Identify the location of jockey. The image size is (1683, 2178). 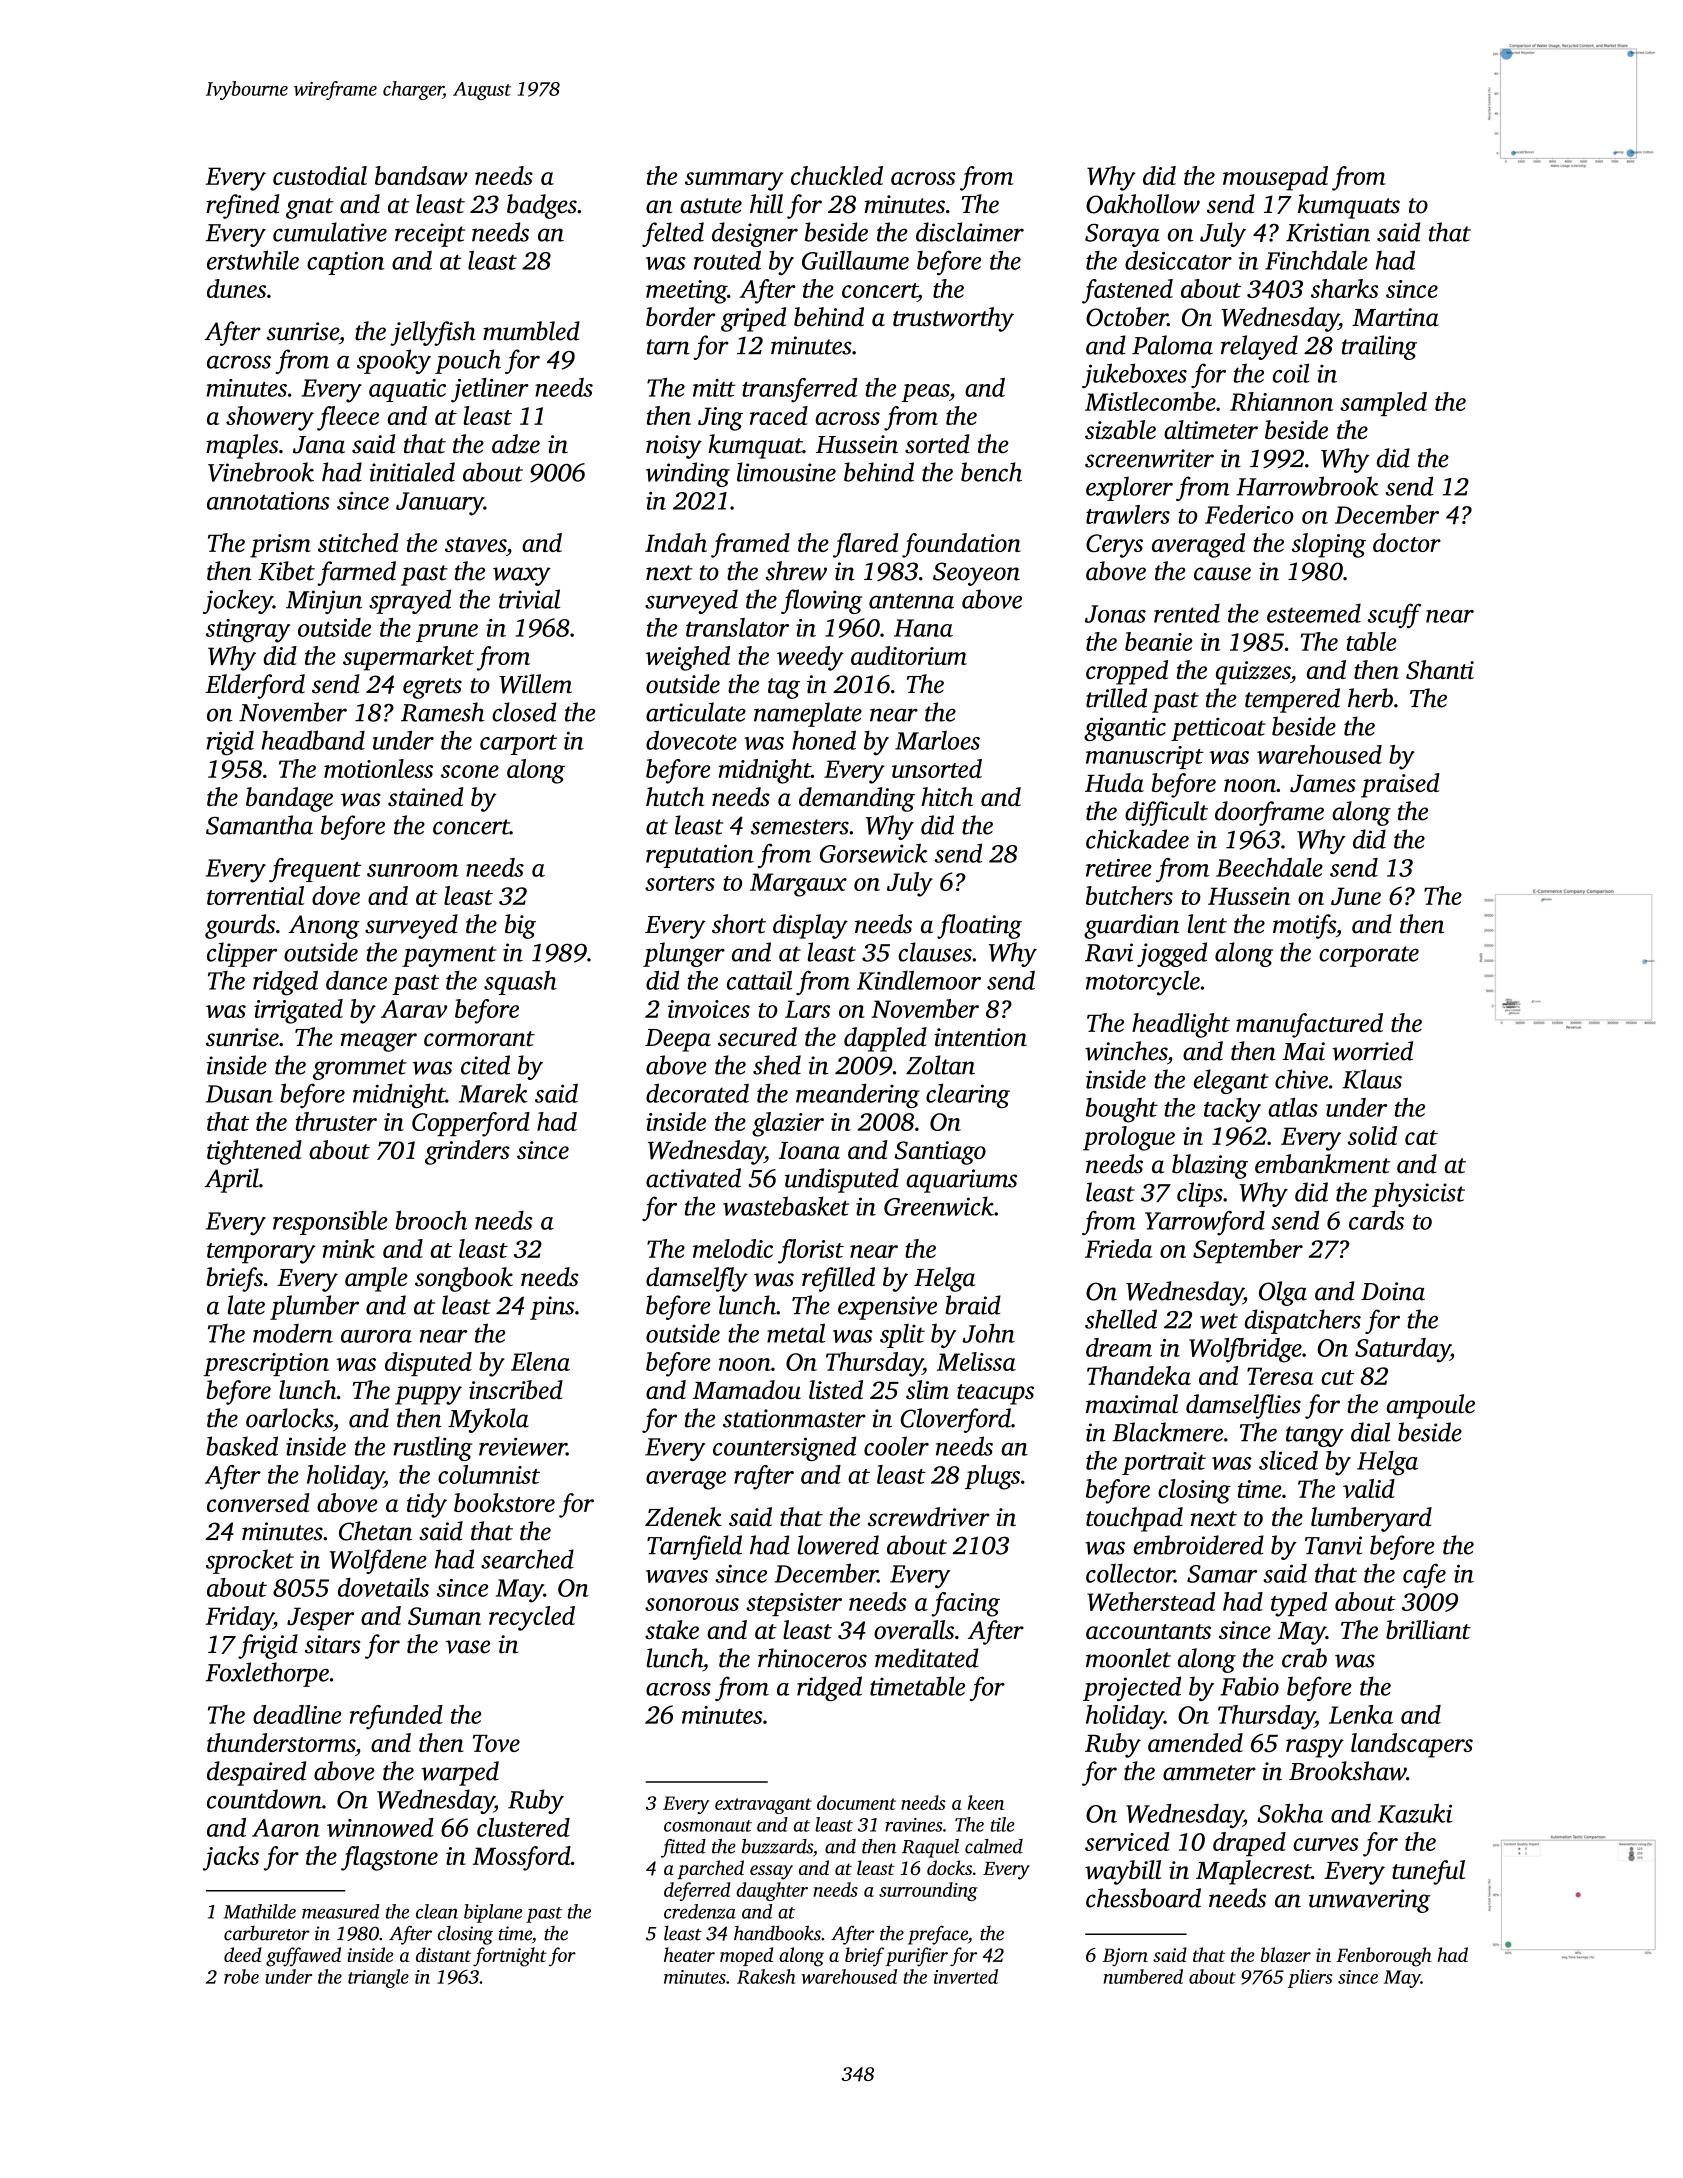
(238, 601).
